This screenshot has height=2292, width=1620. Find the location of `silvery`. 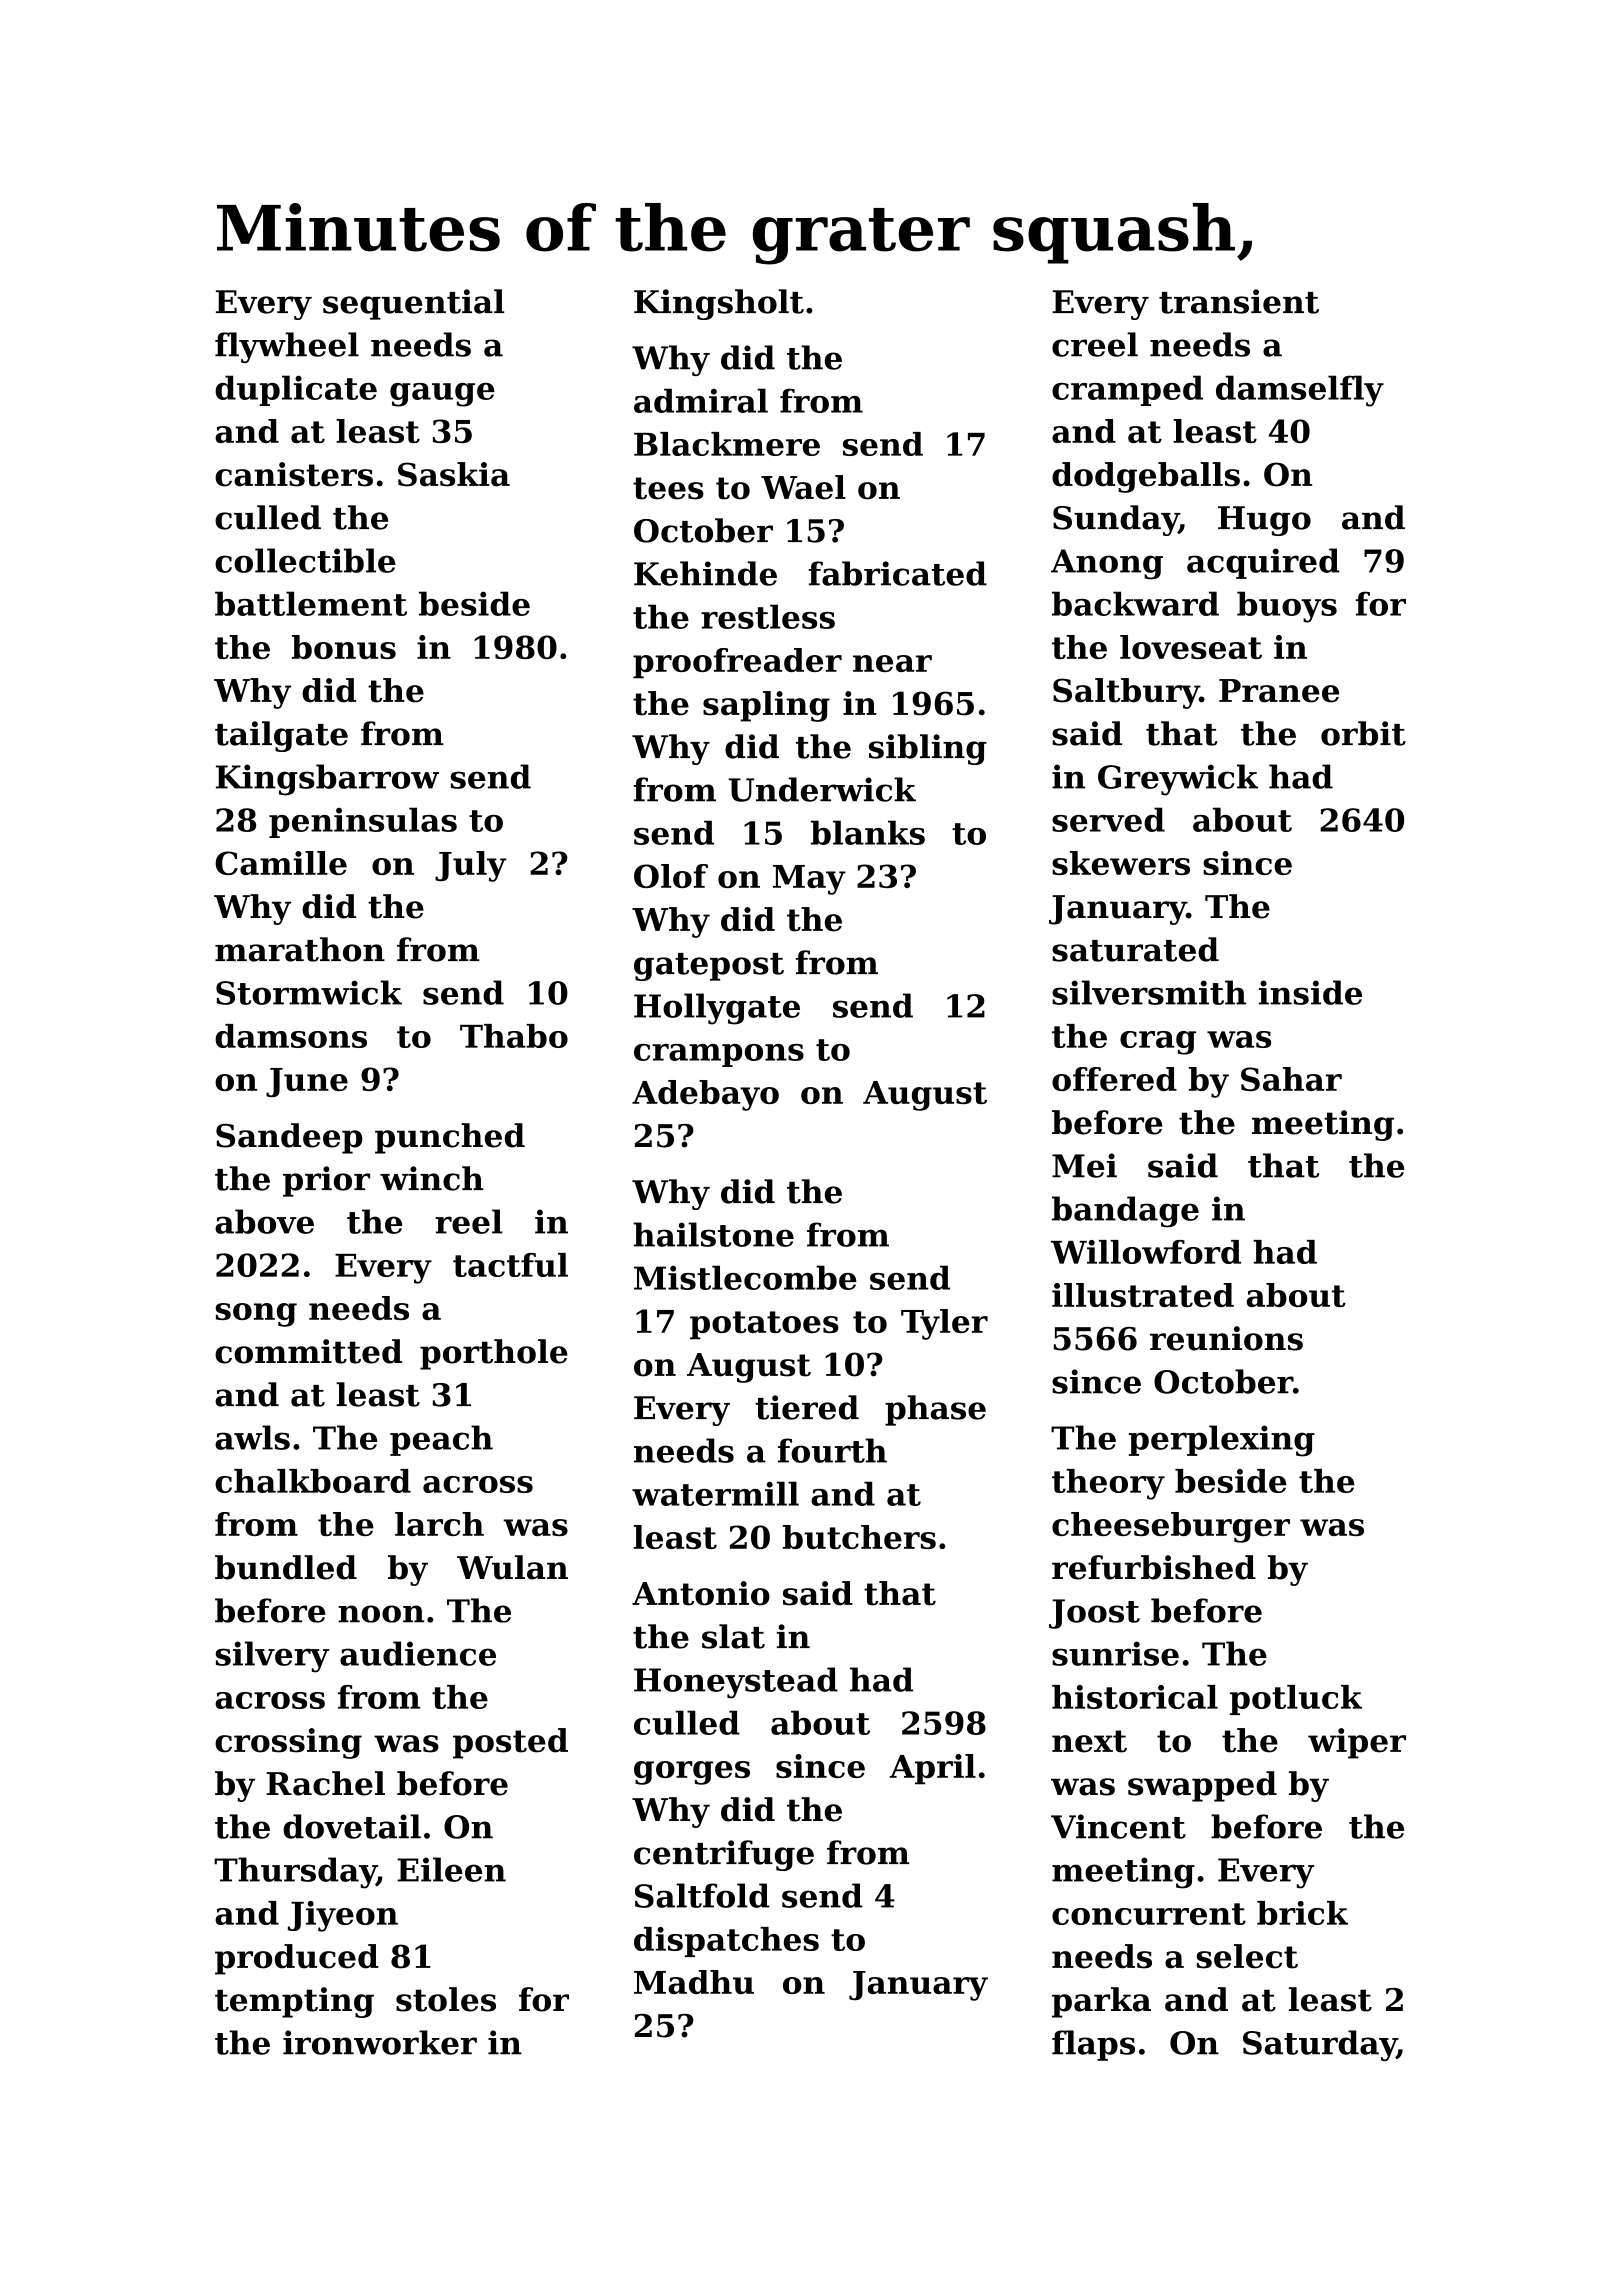

silvery is located at coordinates (272, 1657).
